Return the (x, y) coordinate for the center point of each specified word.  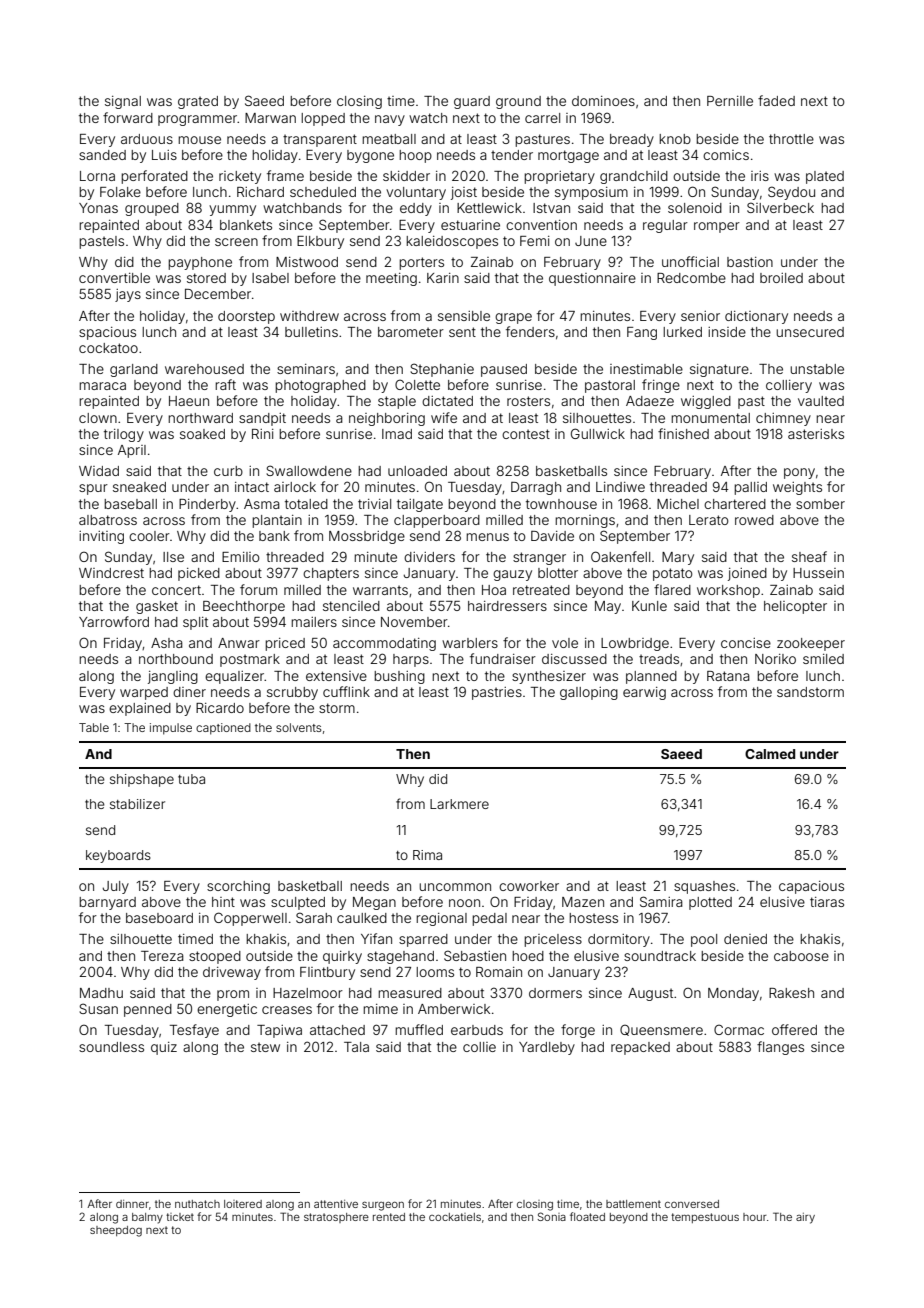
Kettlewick (489, 208)
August (650, 994)
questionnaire (592, 279)
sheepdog (116, 1231)
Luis (164, 155)
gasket (157, 607)
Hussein (818, 573)
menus (487, 537)
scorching (238, 887)
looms (435, 972)
